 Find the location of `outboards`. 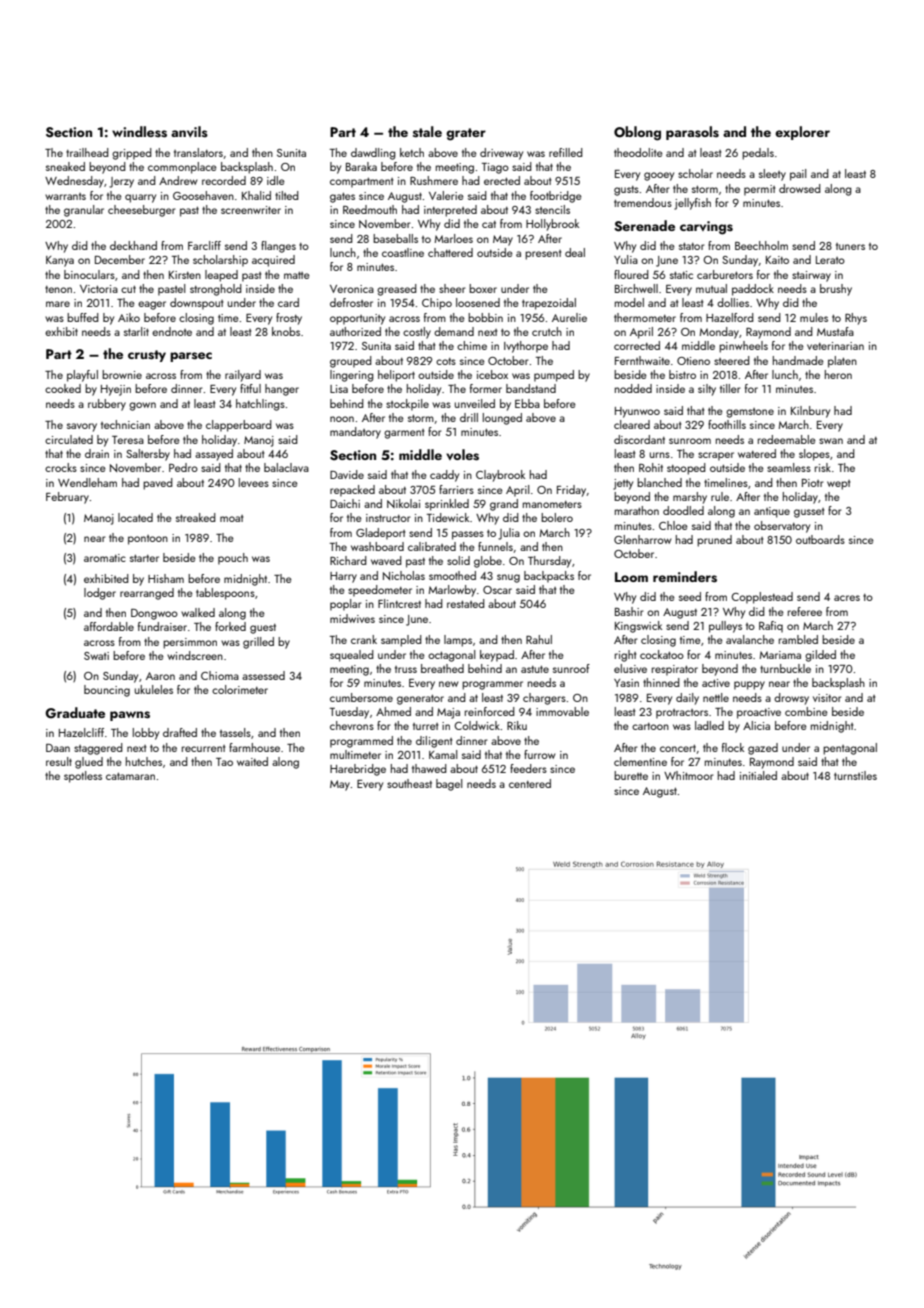

outboards is located at coordinates (820, 539).
